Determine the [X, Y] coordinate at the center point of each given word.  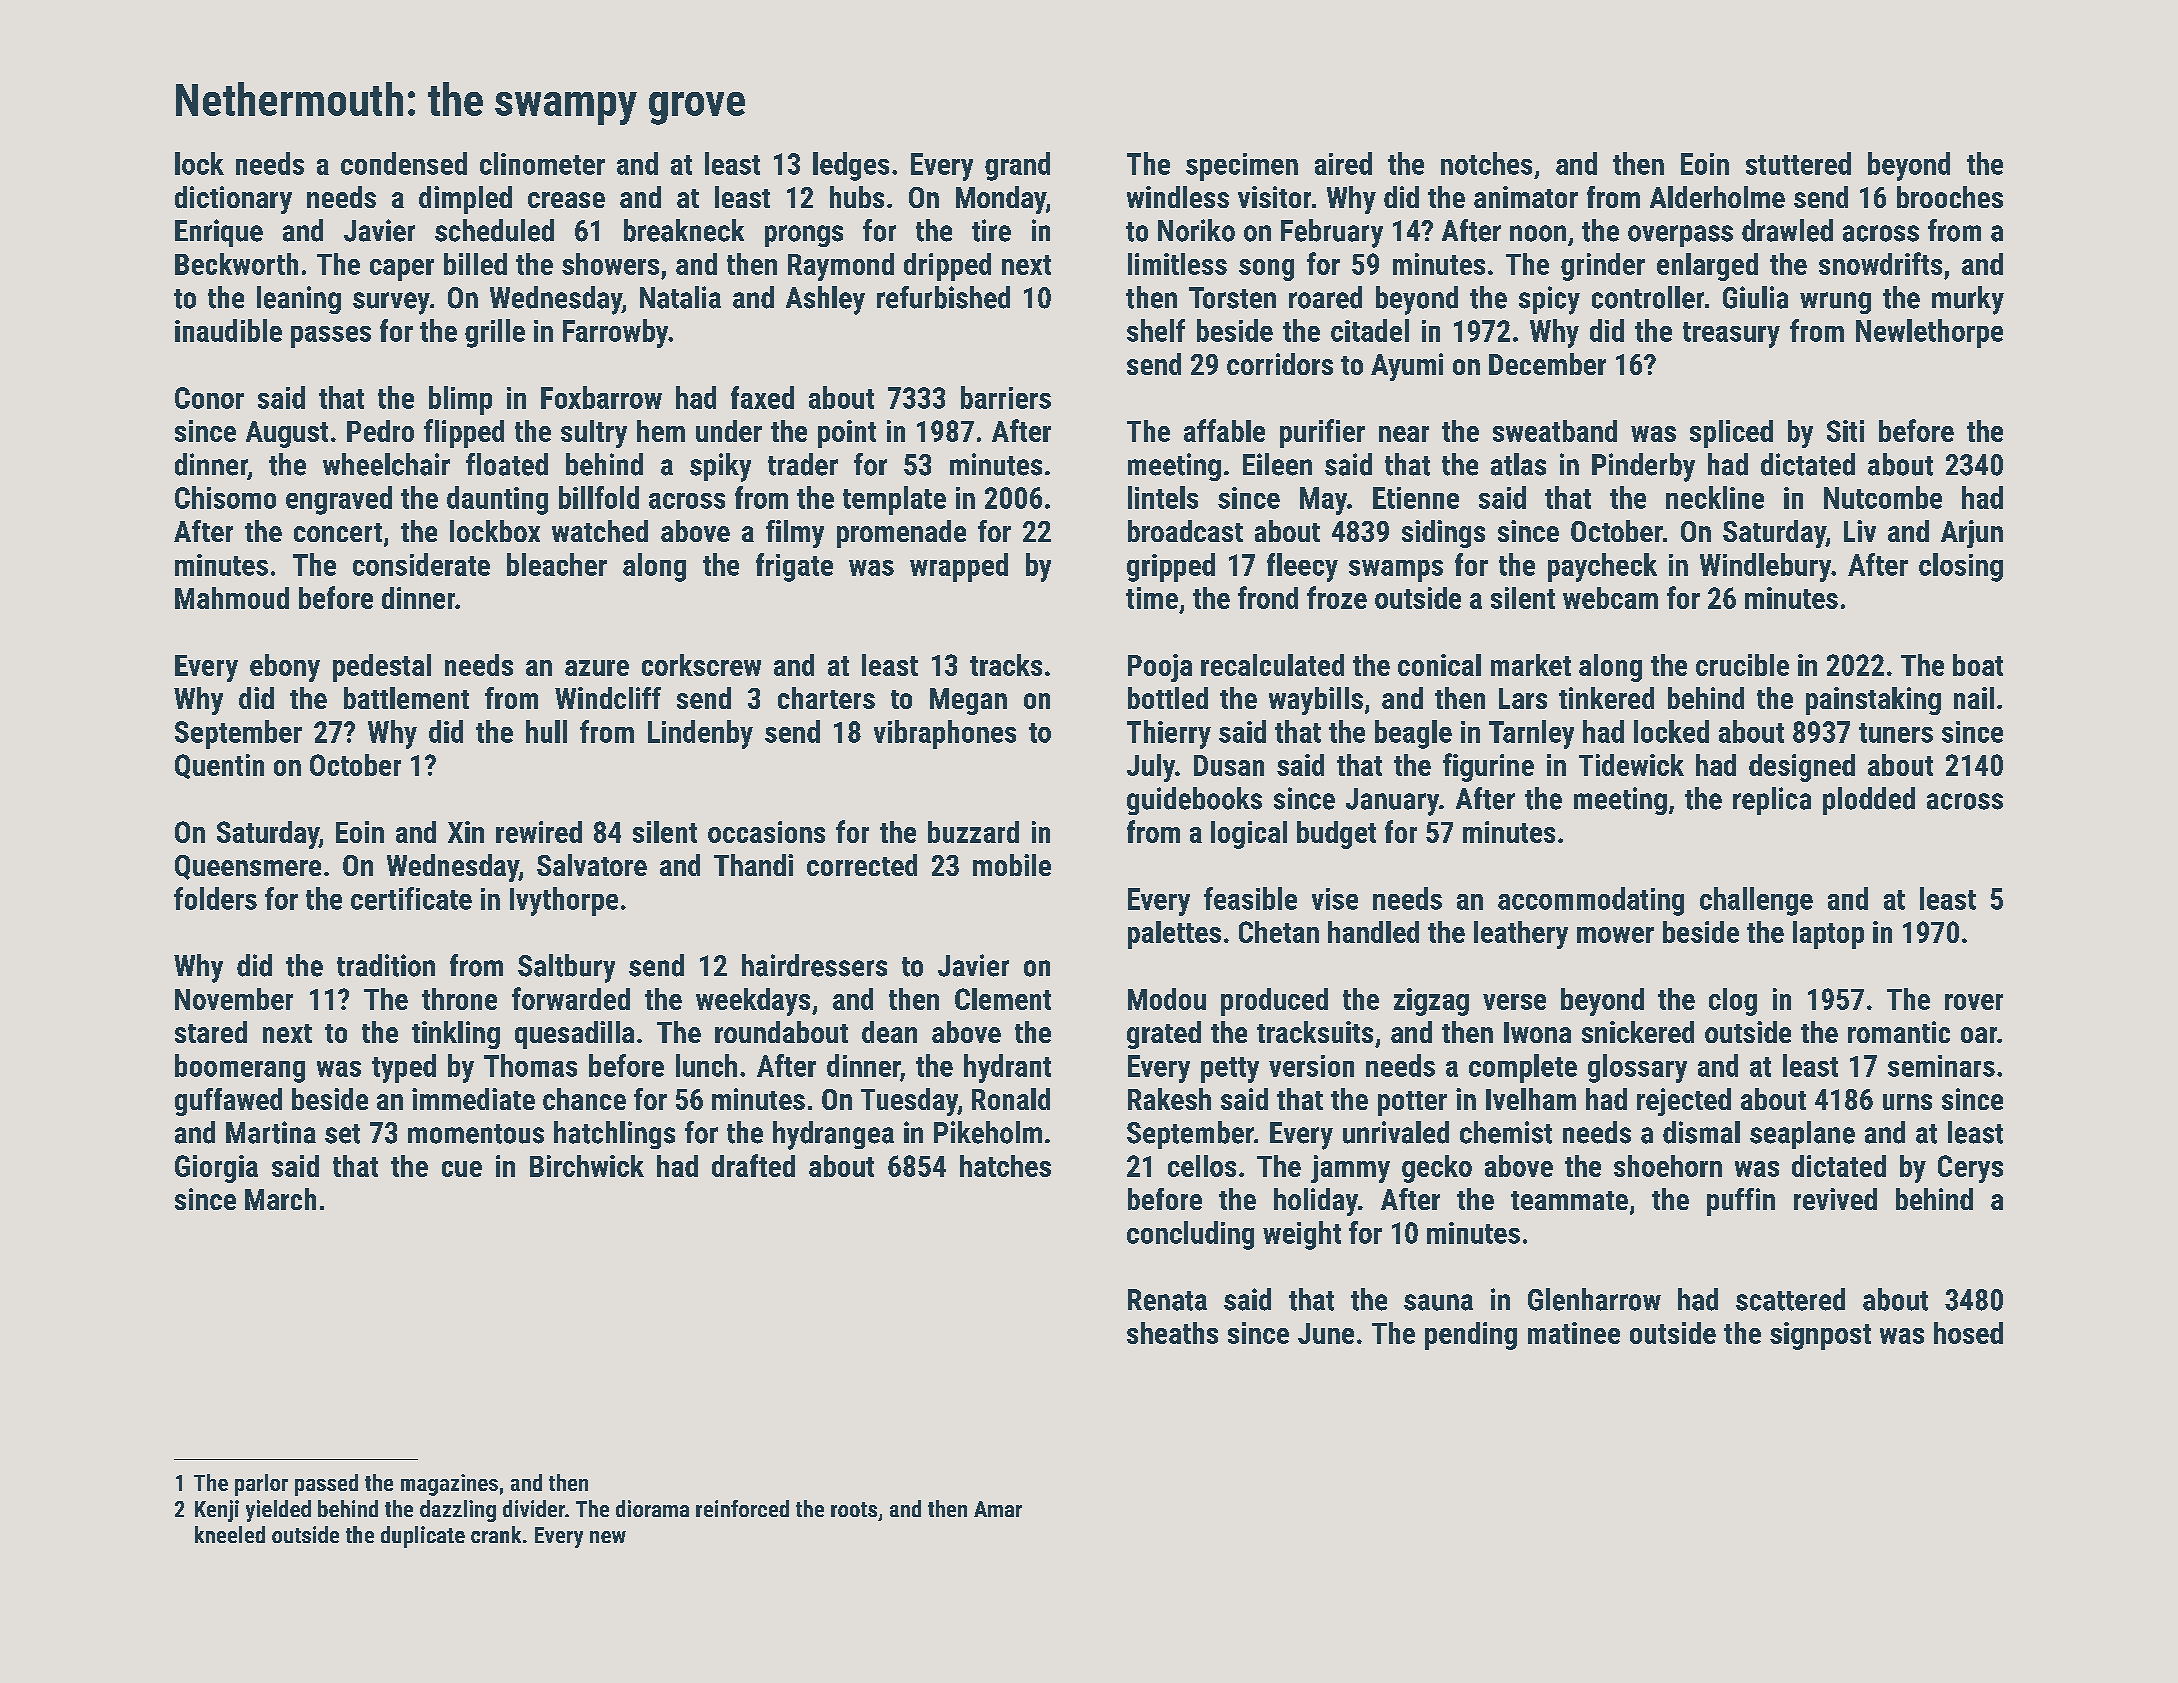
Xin [466, 832]
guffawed [228, 1102]
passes [331, 337]
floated [507, 464]
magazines [449, 1485]
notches [1486, 163]
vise [1335, 899]
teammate [1569, 1200]
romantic [1899, 1032]
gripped [1171, 567]
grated [1164, 1035]
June [1326, 1333]
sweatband [1555, 431]
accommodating [1591, 901]
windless [1178, 197]
